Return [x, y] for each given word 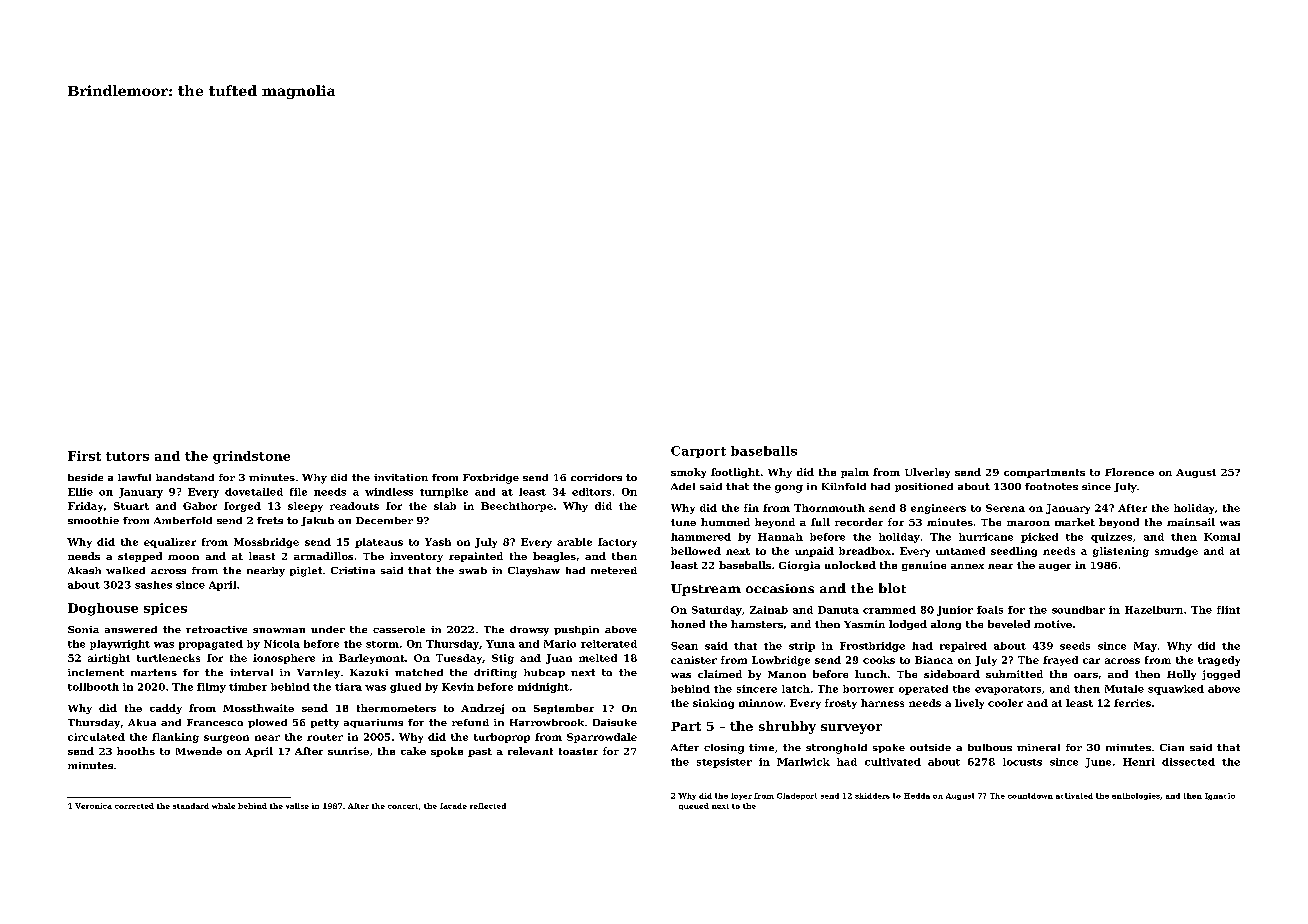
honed [688, 624]
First [84, 456]
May [1145, 647]
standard [191, 806]
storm [382, 644]
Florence [1129, 472]
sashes [153, 585]
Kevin [458, 687]
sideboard [952, 674]
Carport [698, 452]
